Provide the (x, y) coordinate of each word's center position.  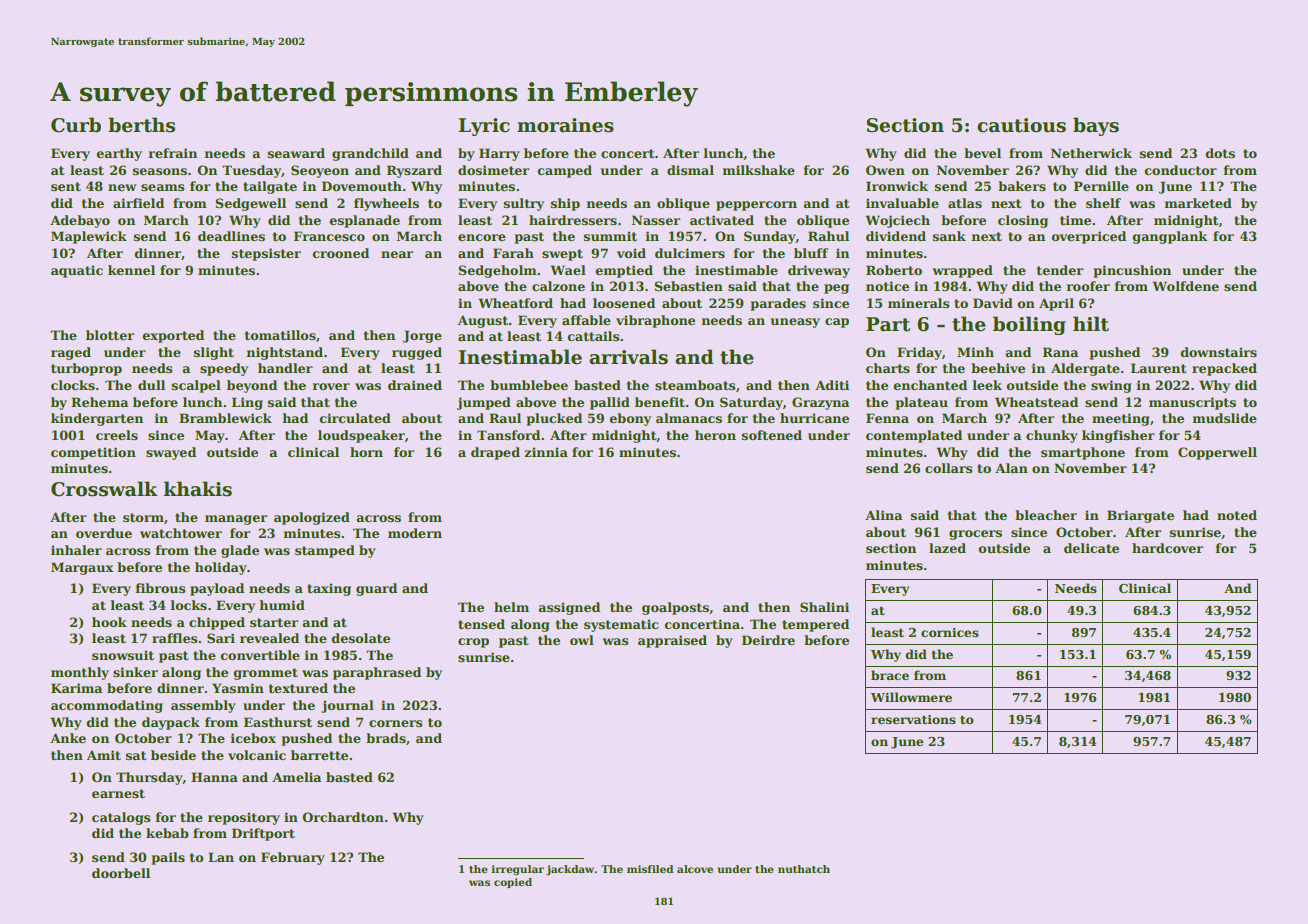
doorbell (121, 873)
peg (836, 289)
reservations (913, 719)
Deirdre (768, 640)
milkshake (758, 170)
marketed (1198, 203)
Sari (221, 638)
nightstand (284, 353)
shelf (1103, 203)
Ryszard (414, 171)
